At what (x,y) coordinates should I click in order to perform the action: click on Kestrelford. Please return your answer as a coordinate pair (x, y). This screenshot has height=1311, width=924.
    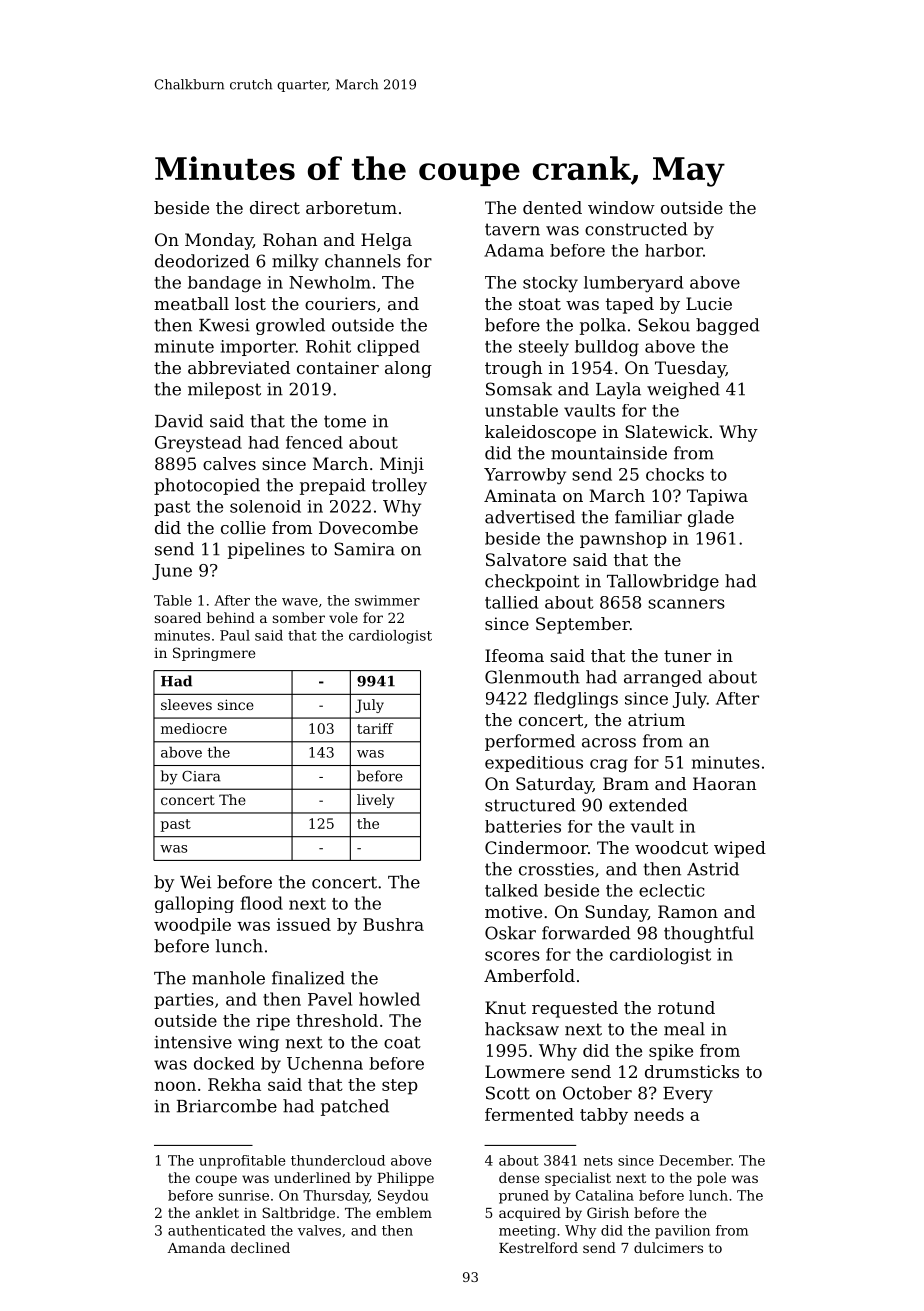
    Looking at the image, I should click on (538, 1247).
